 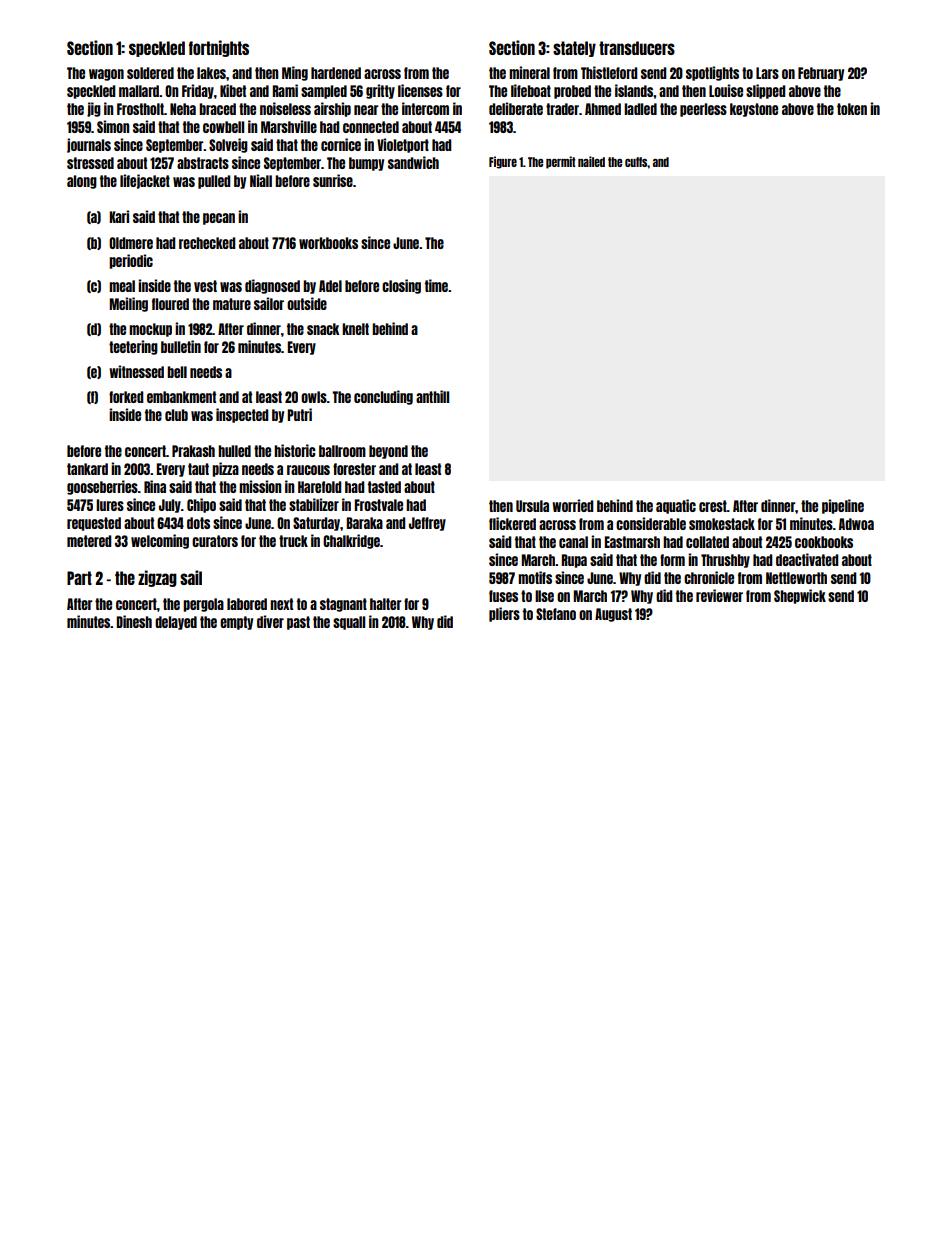 I want to click on mineral, so click(x=529, y=72).
